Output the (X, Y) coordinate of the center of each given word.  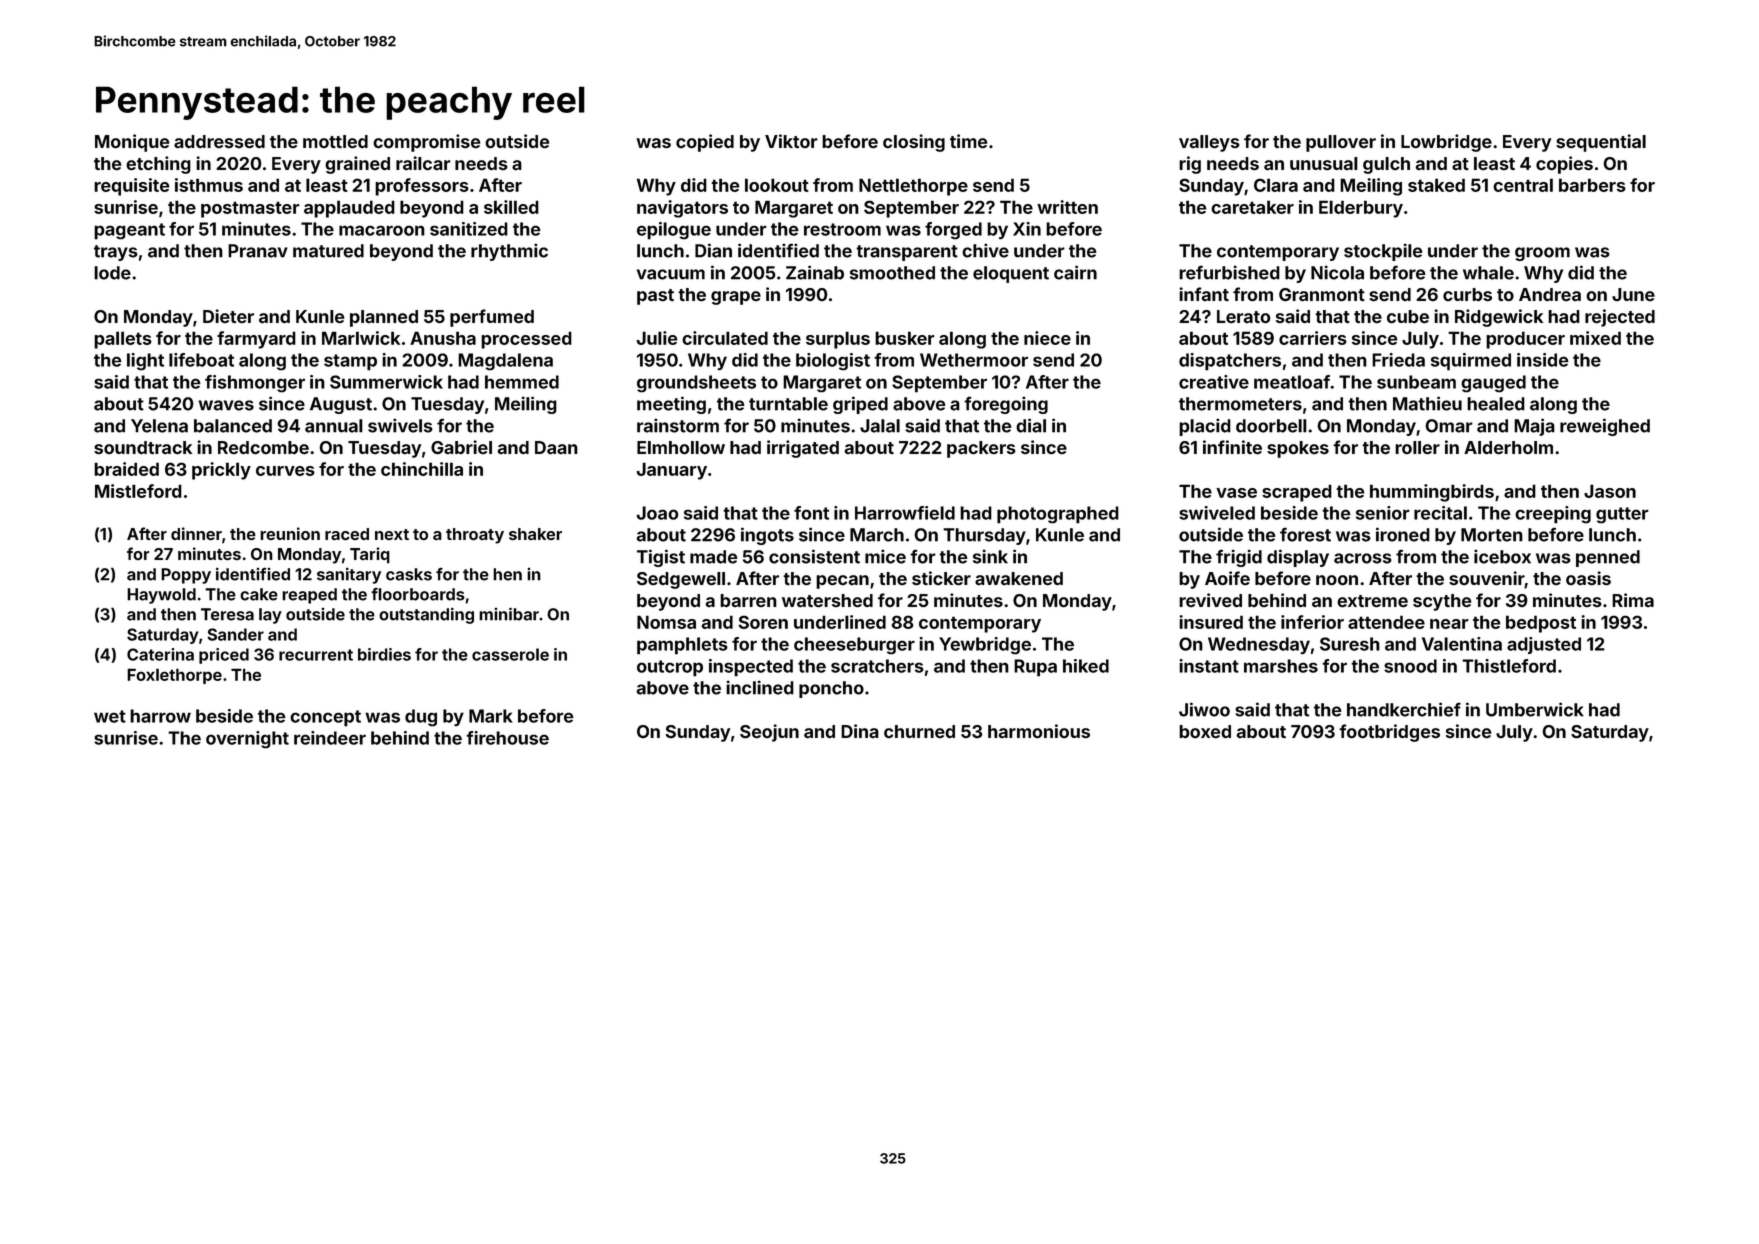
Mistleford (138, 491)
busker (905, 338)
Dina (860, 731)
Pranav (258, 251)
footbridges (1389, 733)
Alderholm (1508, 448)
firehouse (507, 738)
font (811, 513)
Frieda (1398, 360)
